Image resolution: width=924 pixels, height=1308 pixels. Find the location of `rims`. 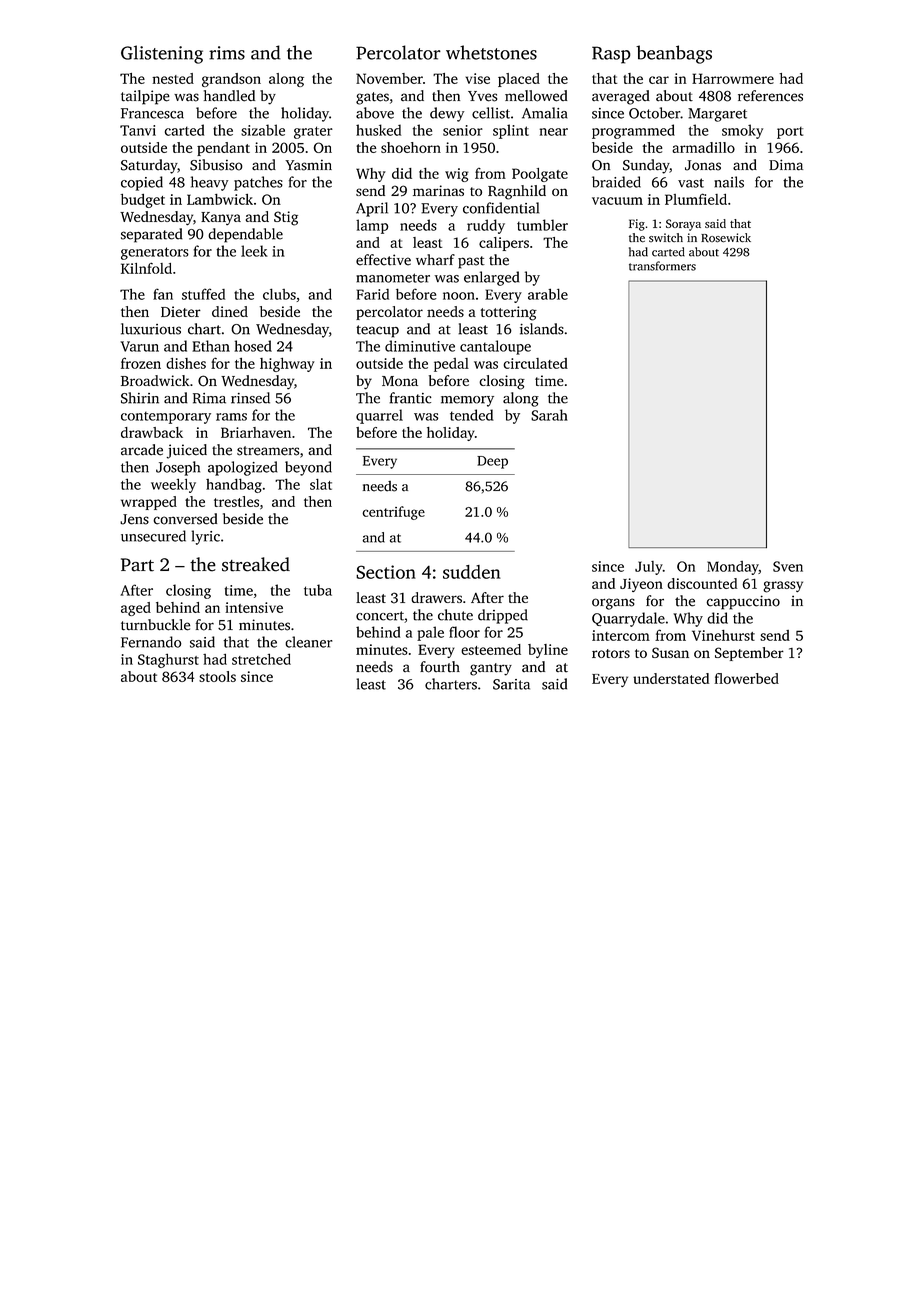

rims is located at coordinates (227, 53).
